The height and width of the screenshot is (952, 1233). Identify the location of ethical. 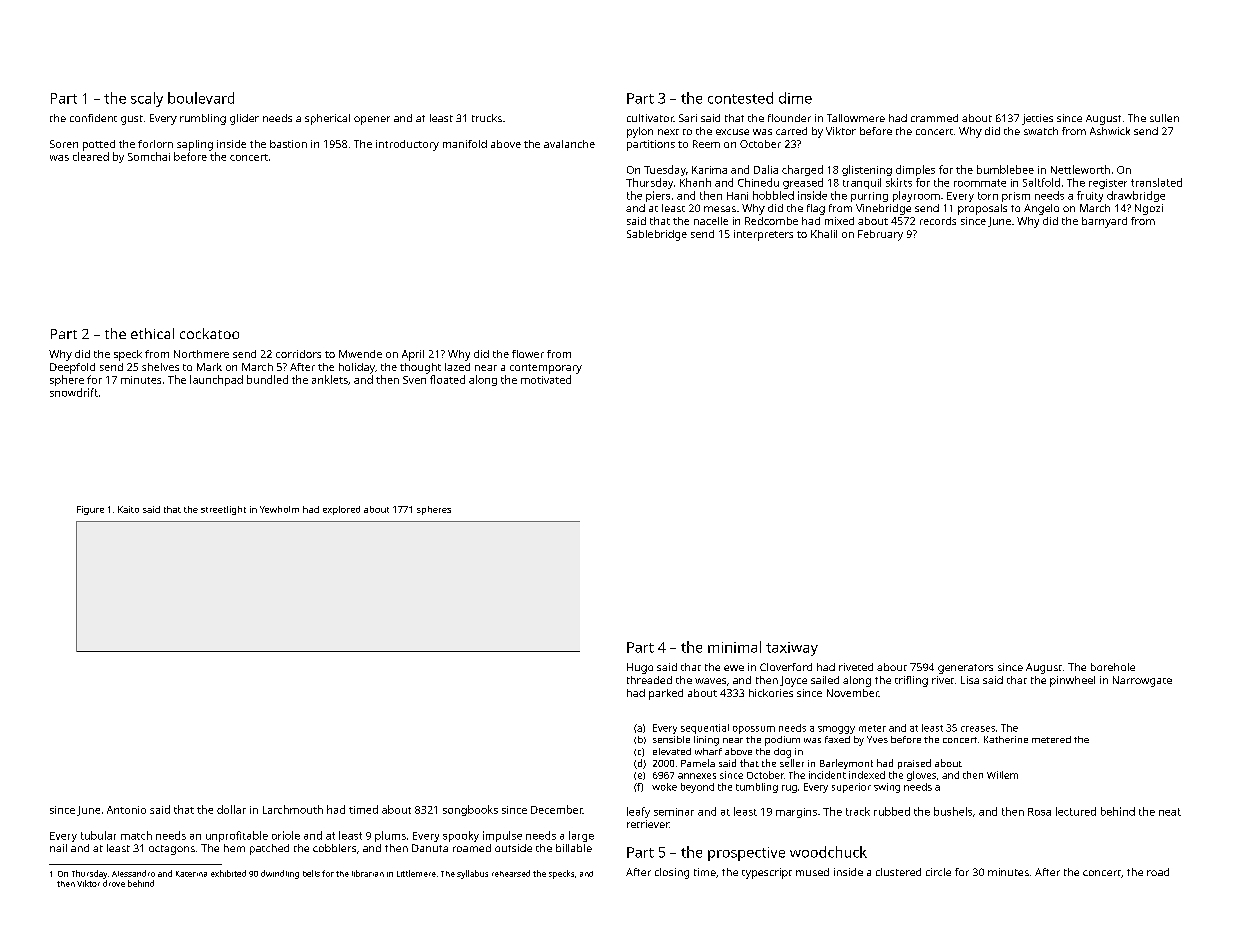
(152, 333).
